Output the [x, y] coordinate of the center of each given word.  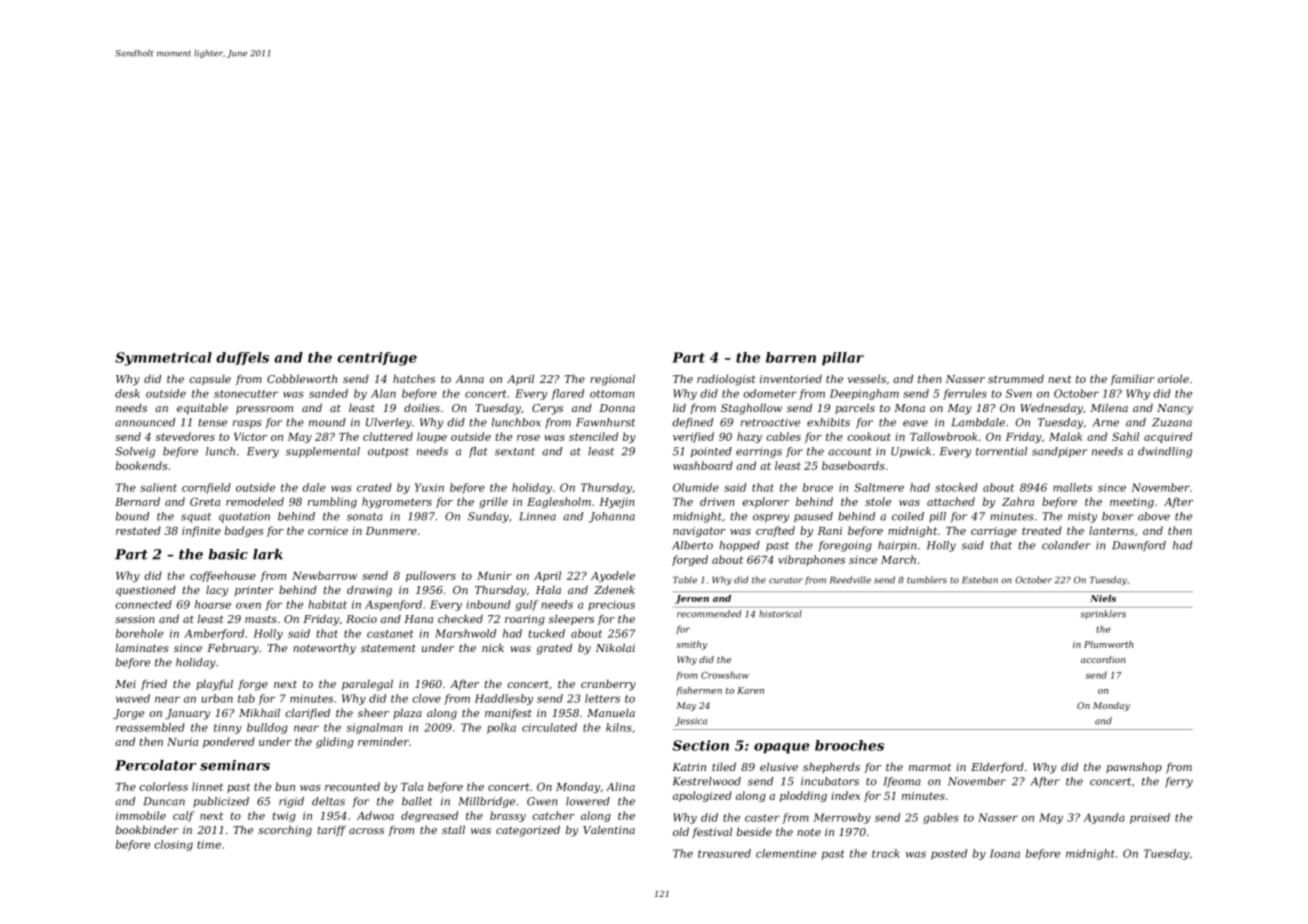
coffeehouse [223, 576]
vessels [867, 378]
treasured [724, 853]
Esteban [980, 580]
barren [791, 357]
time [209, 844]
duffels [242, 358]
